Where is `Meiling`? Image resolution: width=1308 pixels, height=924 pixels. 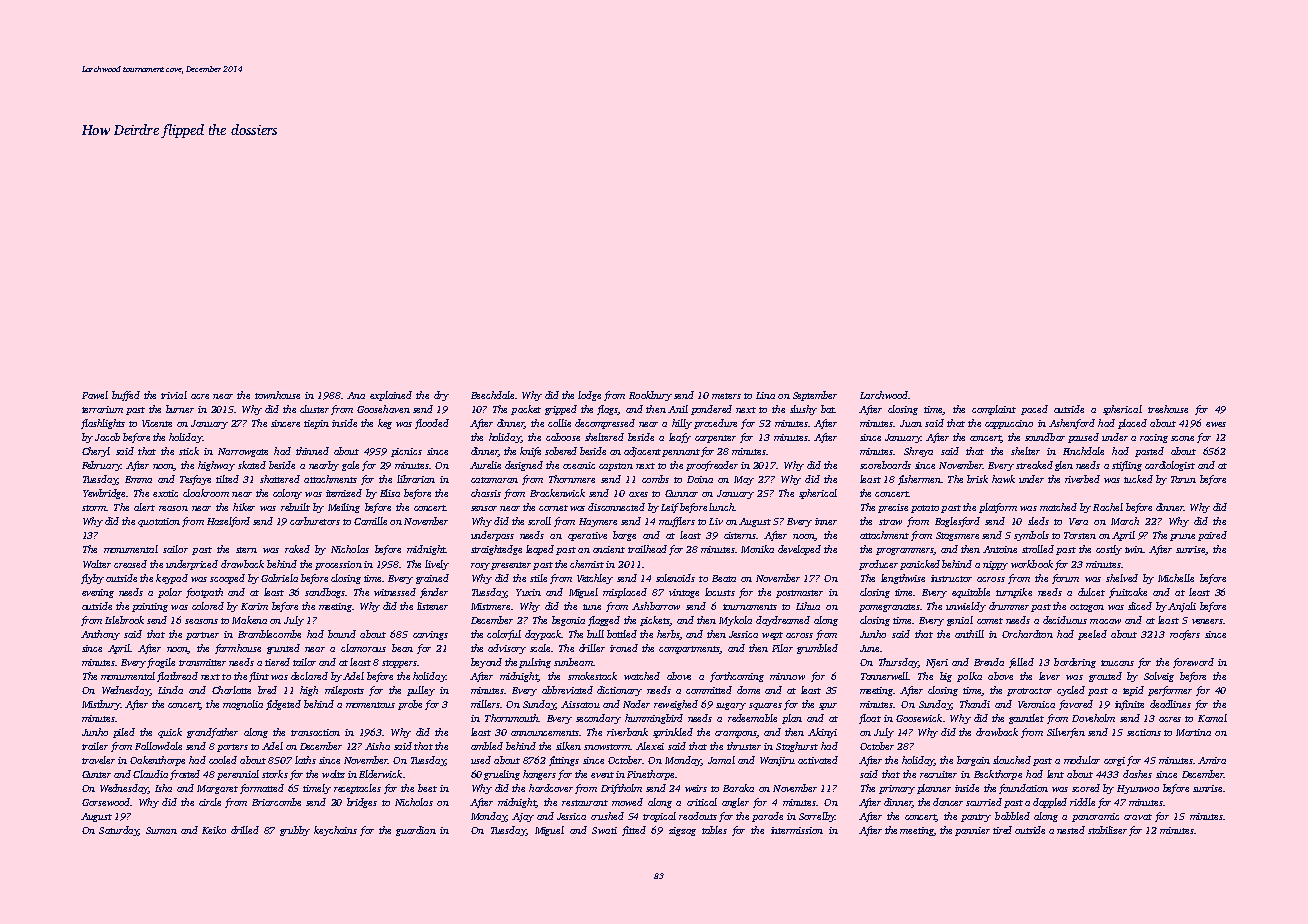 Meiling is located at coordinates (344, 508).
